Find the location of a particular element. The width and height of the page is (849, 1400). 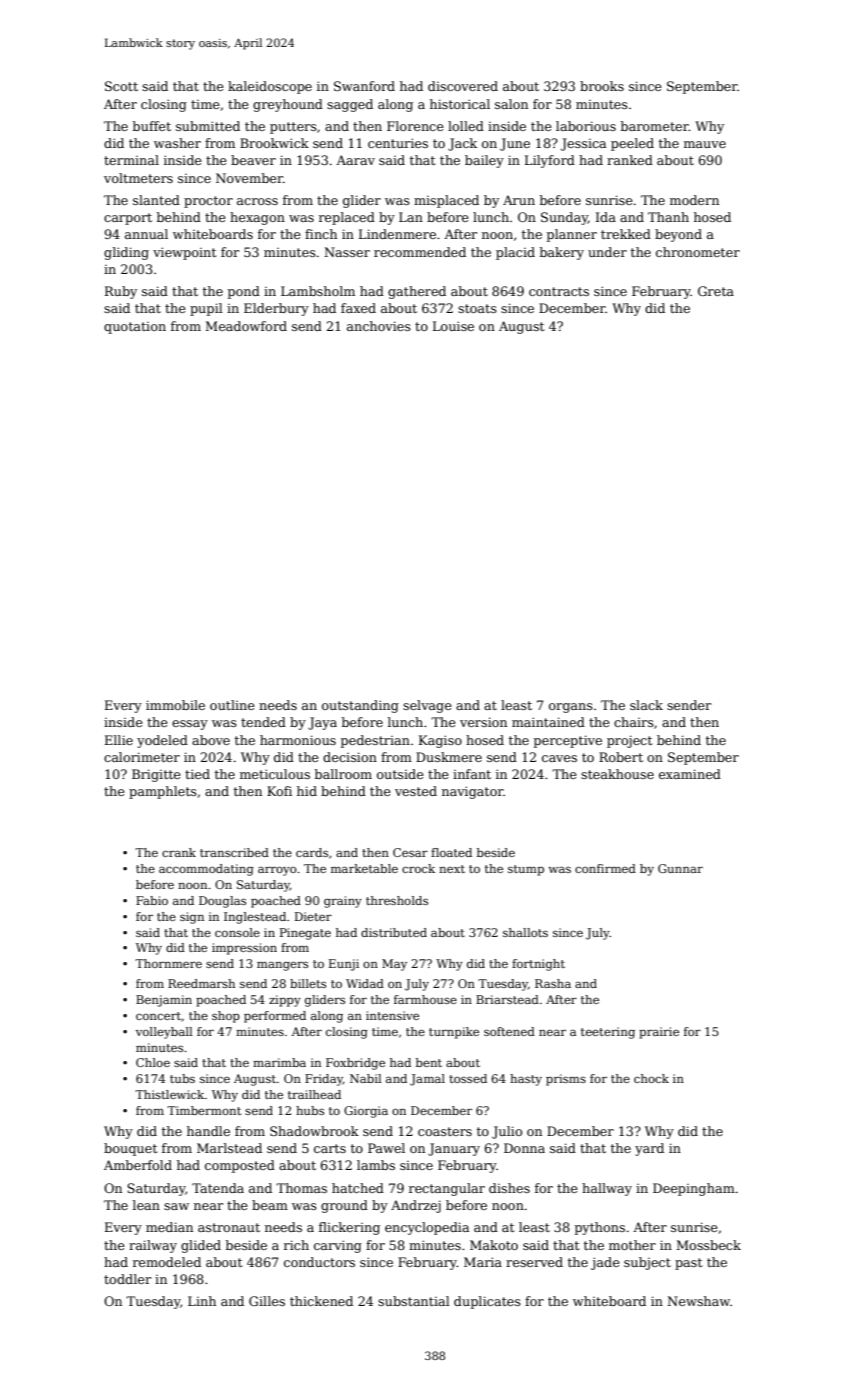

brooks is located at coordinates (602, 86).
